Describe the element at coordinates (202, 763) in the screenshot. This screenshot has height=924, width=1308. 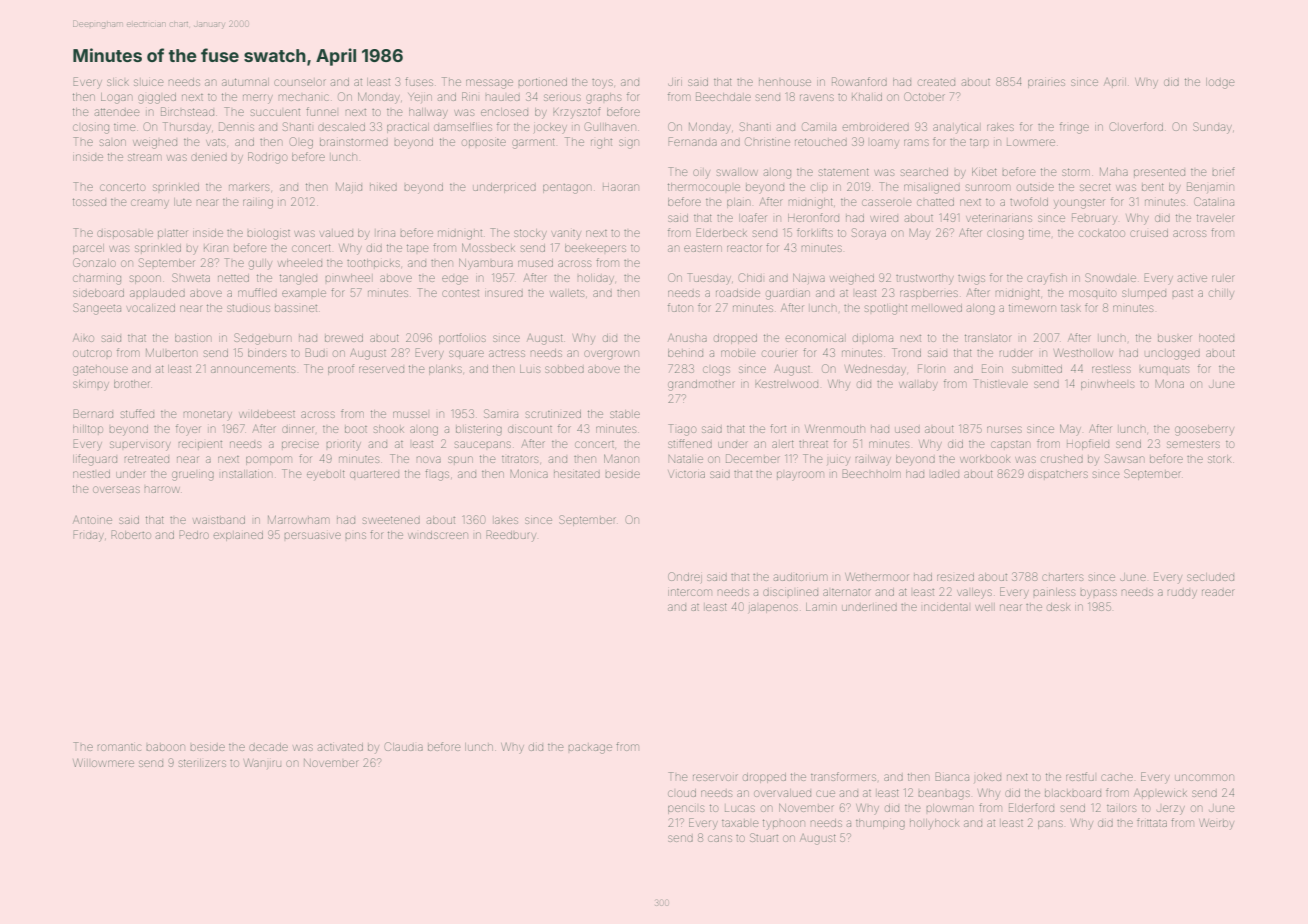
I see `sterilizers` at that location.
